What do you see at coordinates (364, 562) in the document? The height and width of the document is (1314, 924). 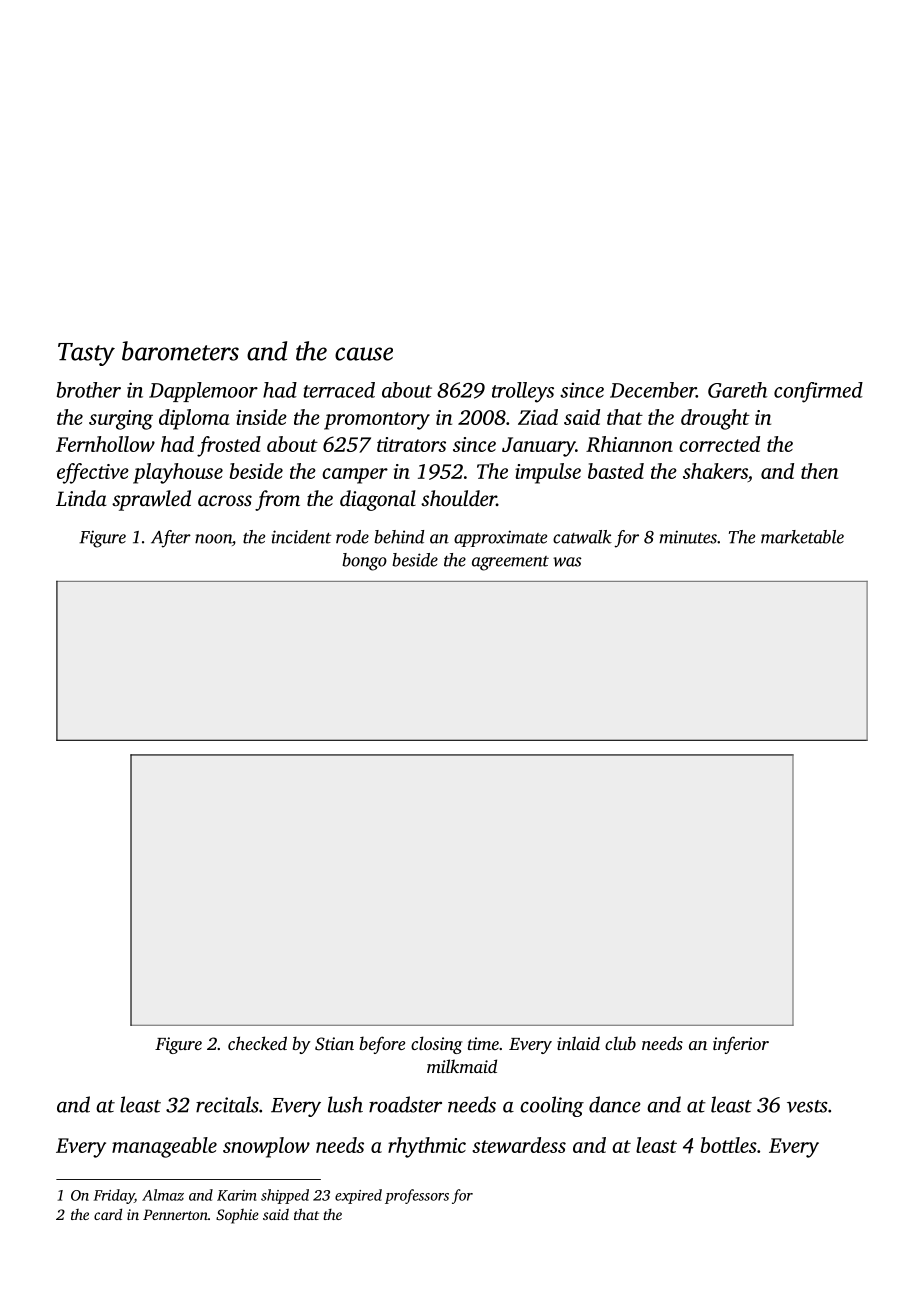 I see `bongo` at bounding box center [364, 562].
